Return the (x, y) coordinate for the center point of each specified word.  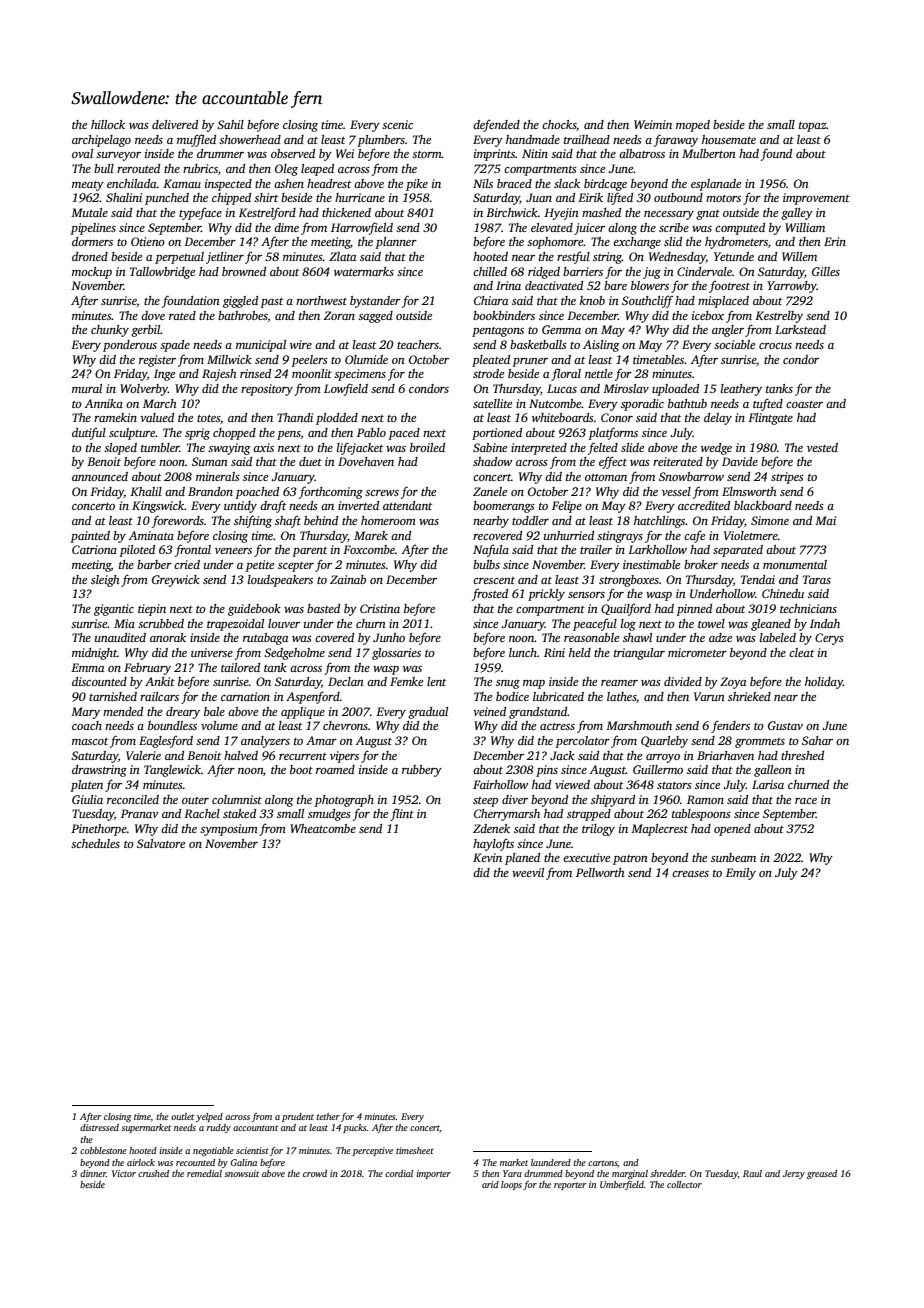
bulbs (486, 564)
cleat (801, 652)
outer (195, 800)
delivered (175, 124)
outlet (182, 1116)
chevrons (345, 725)
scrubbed (161, 623)
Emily (741, 874)
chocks (559, 125)
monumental (795, 564)
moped (693, 126)
